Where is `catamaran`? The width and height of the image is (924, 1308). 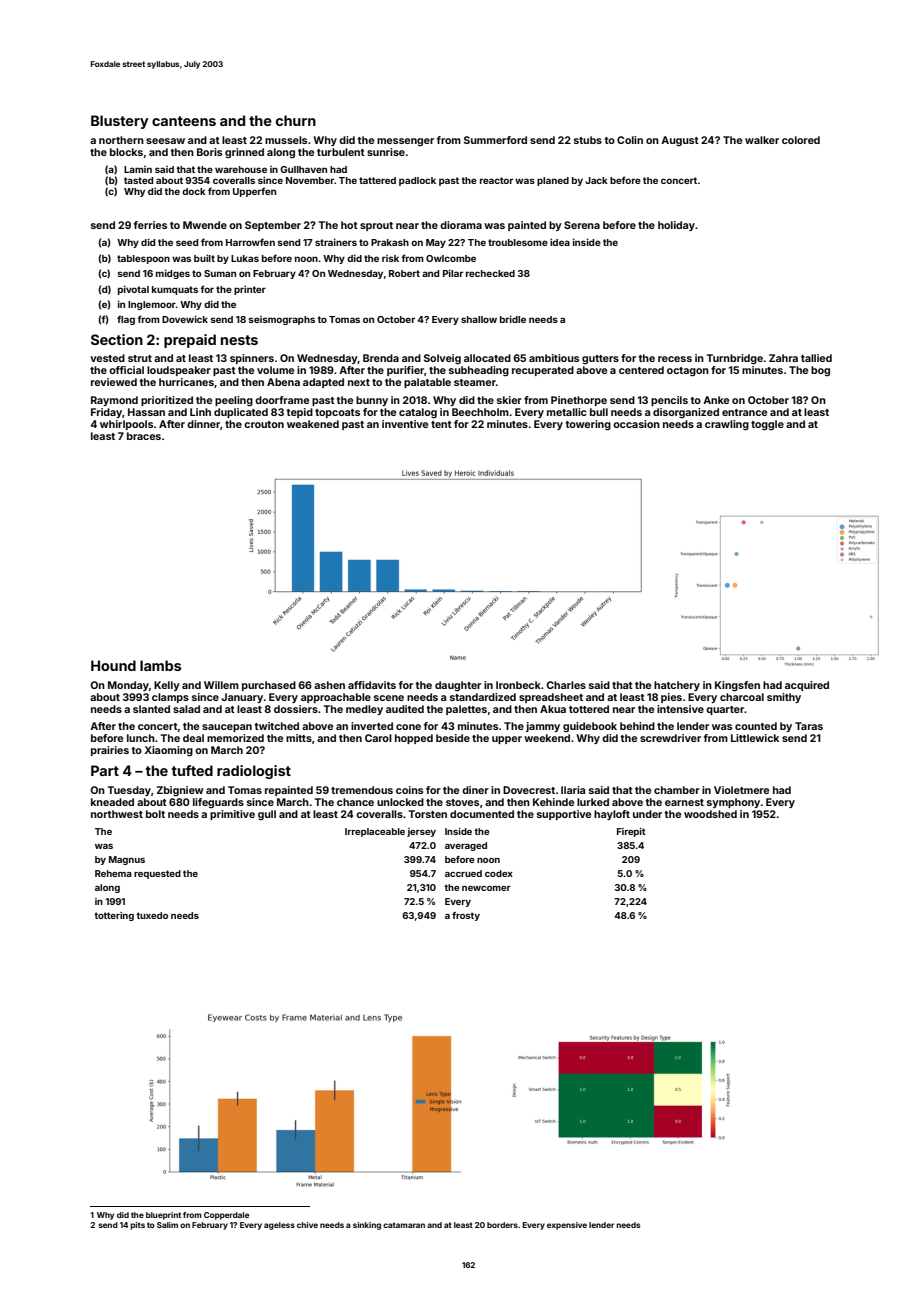 catamaran is located at coordinates (404, 1225).
